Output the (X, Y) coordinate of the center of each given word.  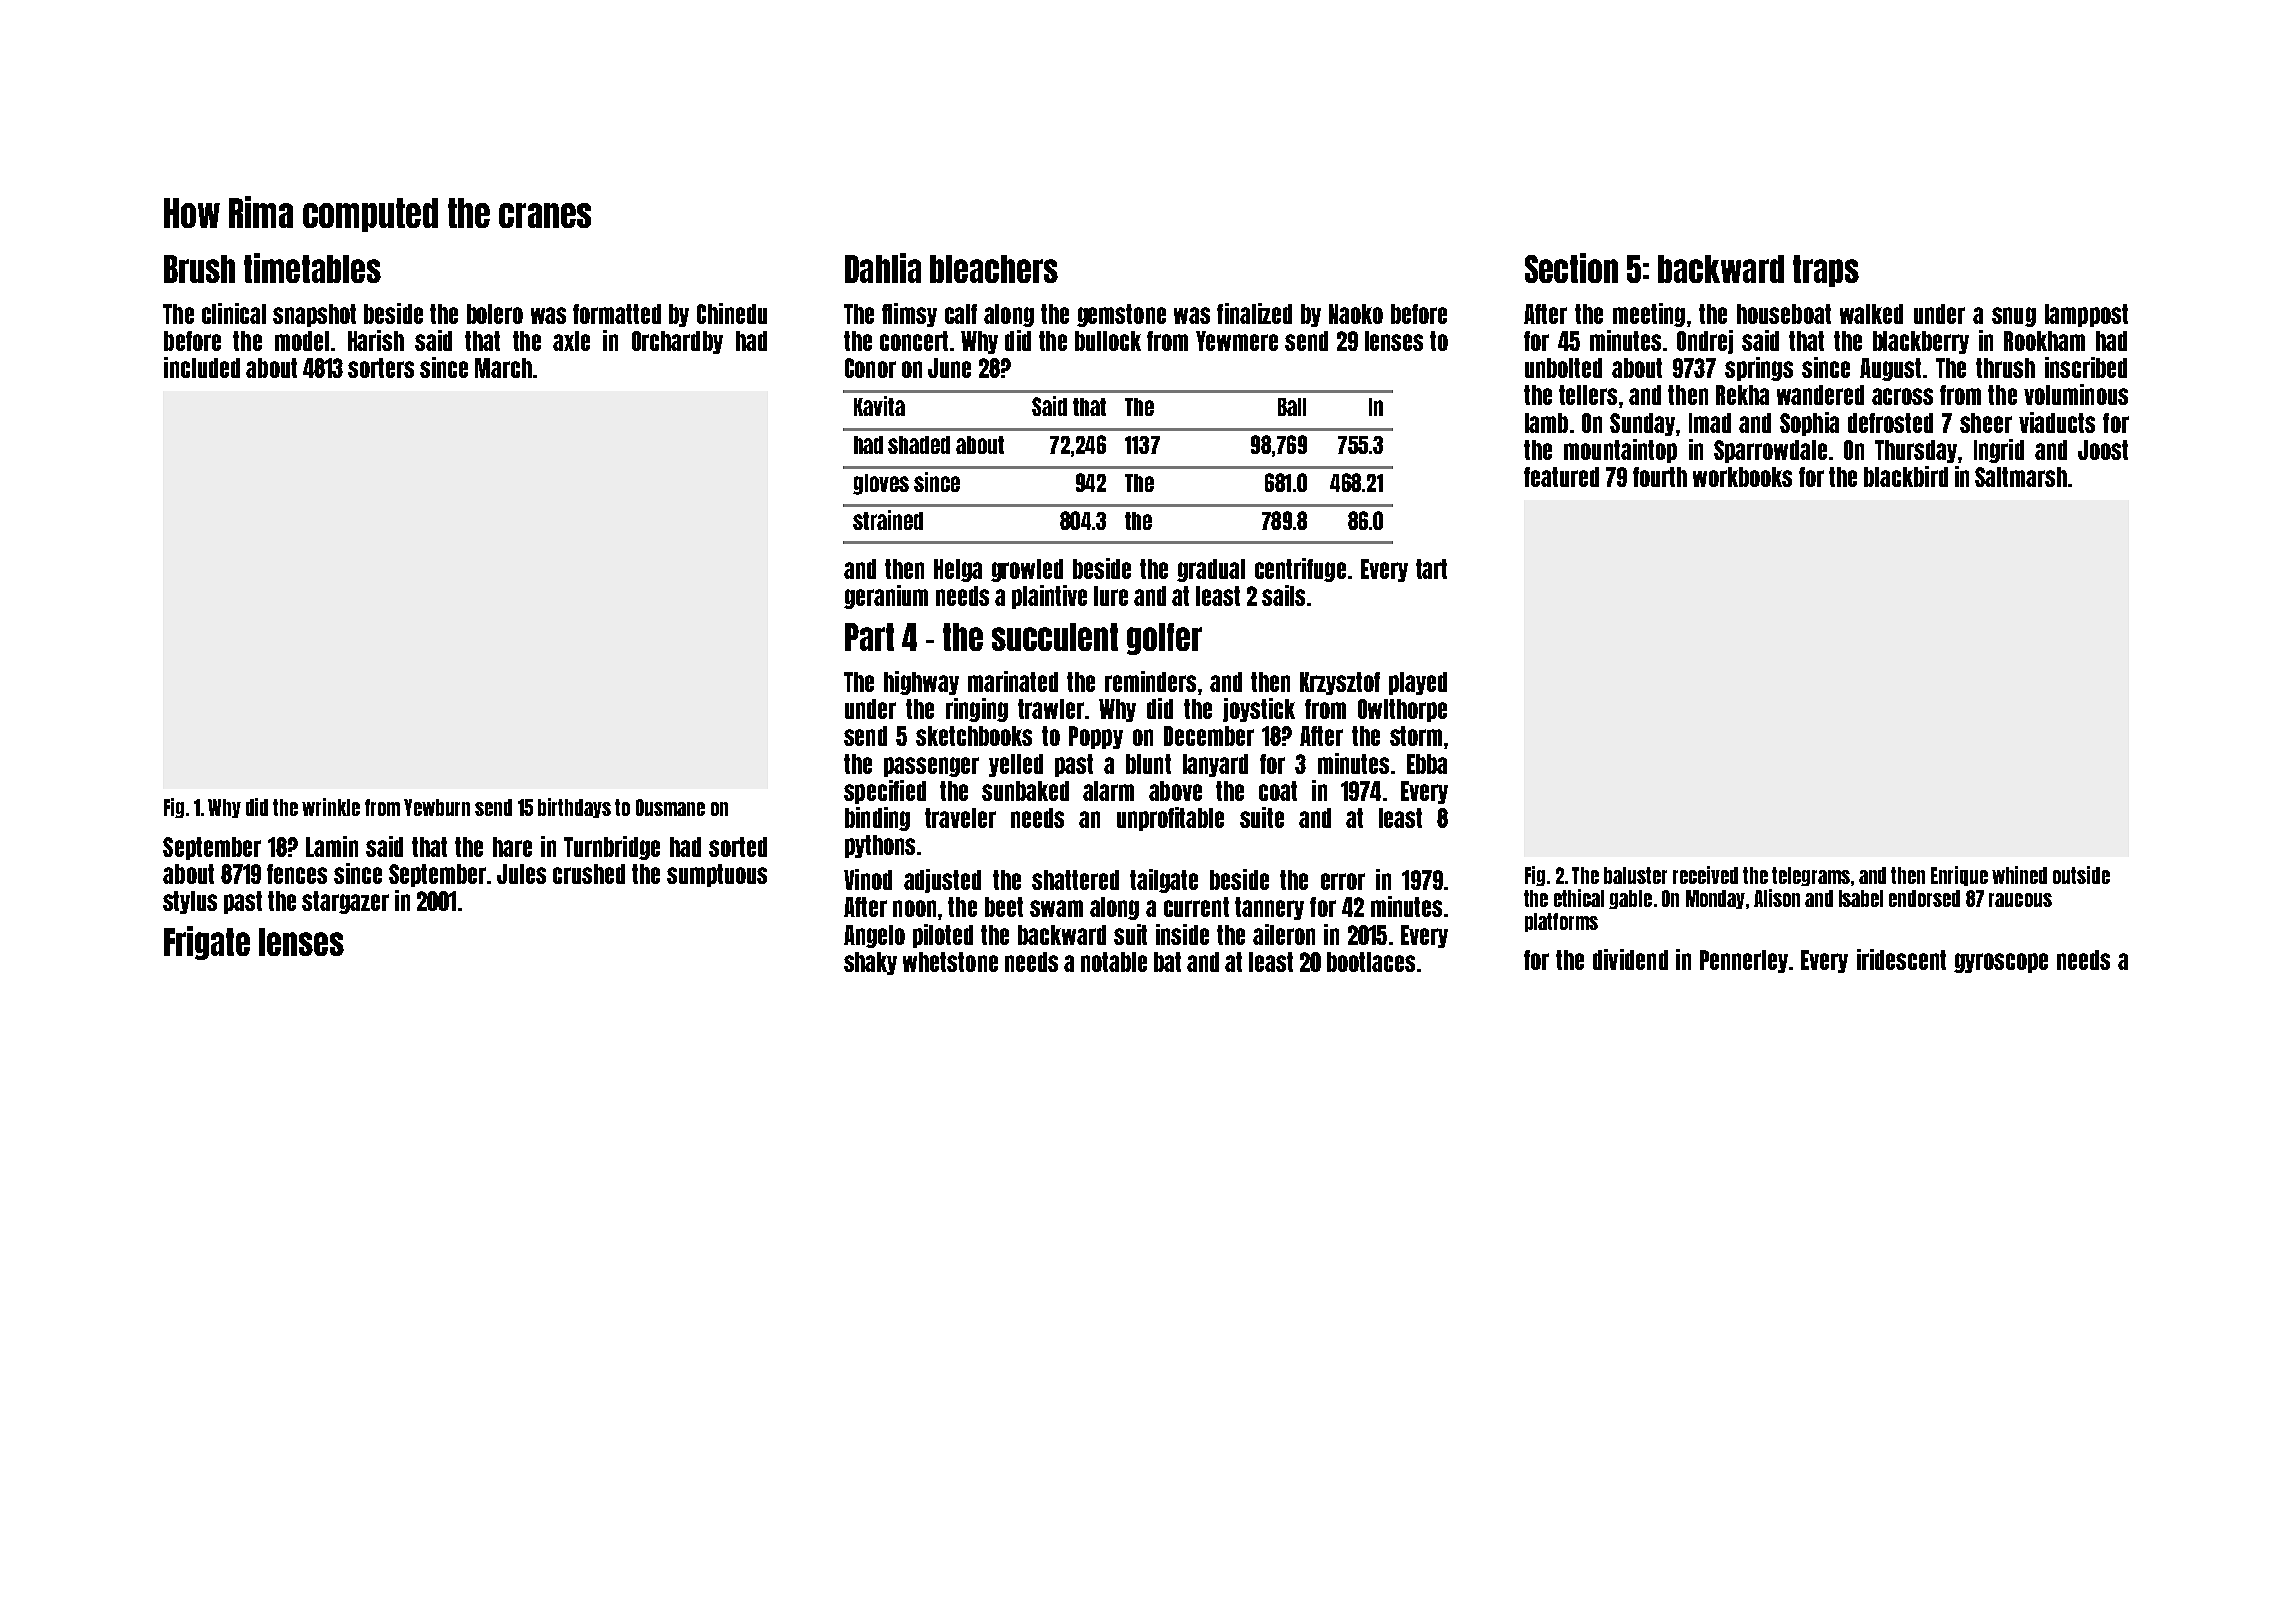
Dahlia (883, 268)
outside (2081, 875)
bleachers (994, 269)
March (503, 368)
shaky (870, 963)
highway (921, 683)
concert (914, 341)
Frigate (207, 943)
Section (1571, 268)
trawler (1051, 709)
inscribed (2086, 367)
